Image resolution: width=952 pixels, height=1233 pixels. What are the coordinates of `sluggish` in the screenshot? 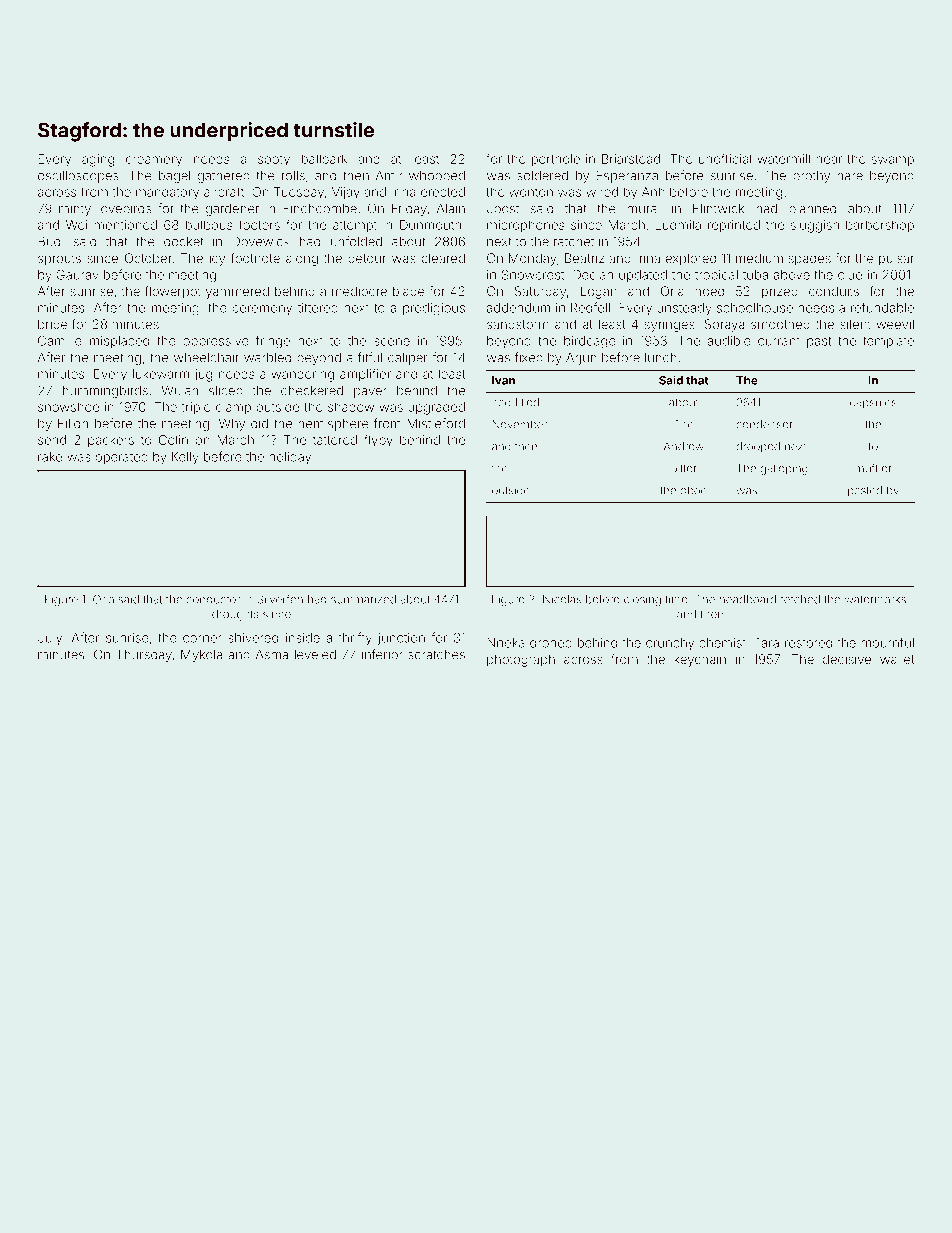 It's located at (814, 226).
